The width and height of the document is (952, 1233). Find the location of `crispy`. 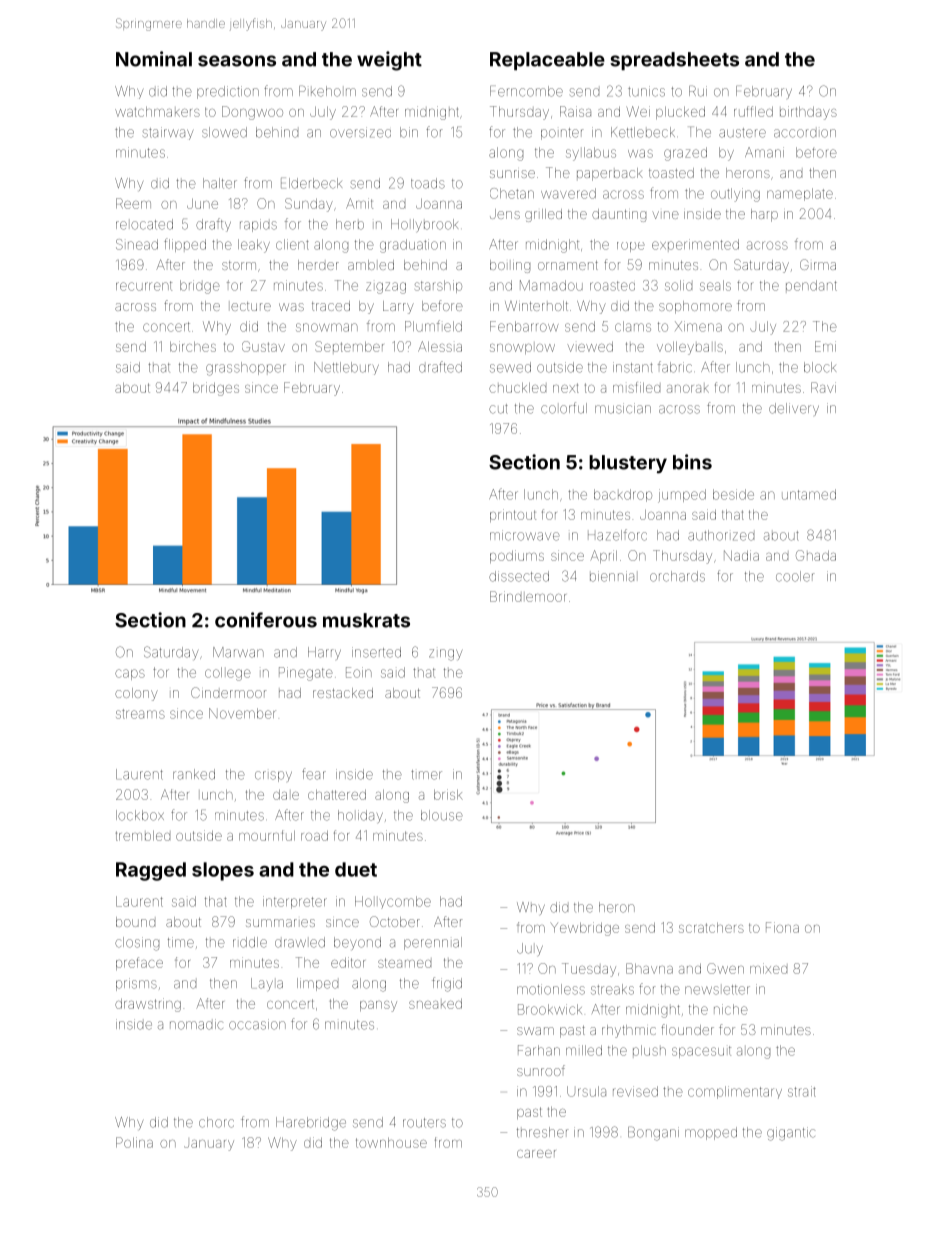

crispy is located at coordinates (273, 776).
